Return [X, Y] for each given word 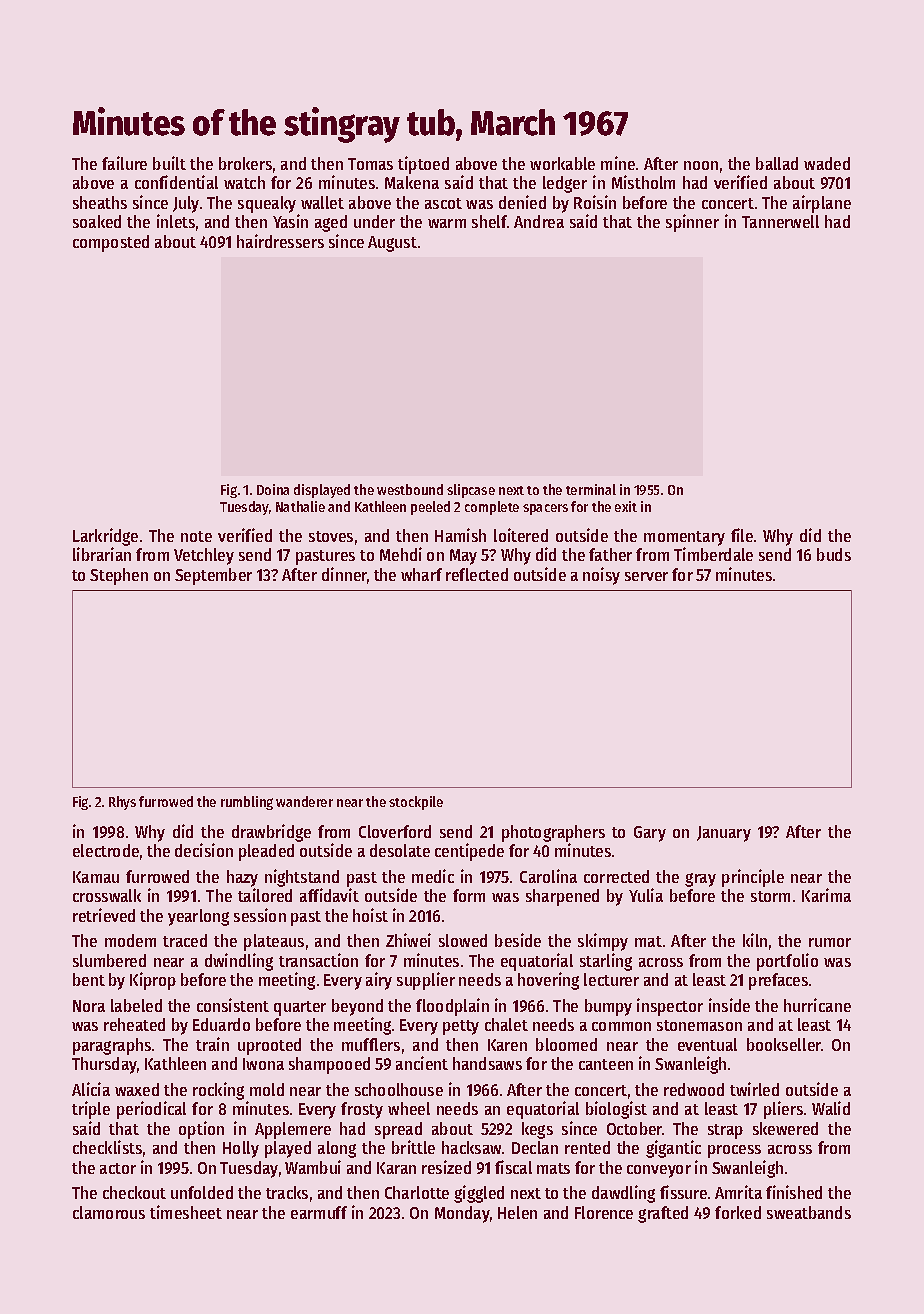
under [374, 221]
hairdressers [280, 241]
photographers [553, 833]
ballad [777, 163]
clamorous [109, 1212]
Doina [273, 489]
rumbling [247, 803]
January [724, 834]
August [392, 244]
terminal [591, 489]
